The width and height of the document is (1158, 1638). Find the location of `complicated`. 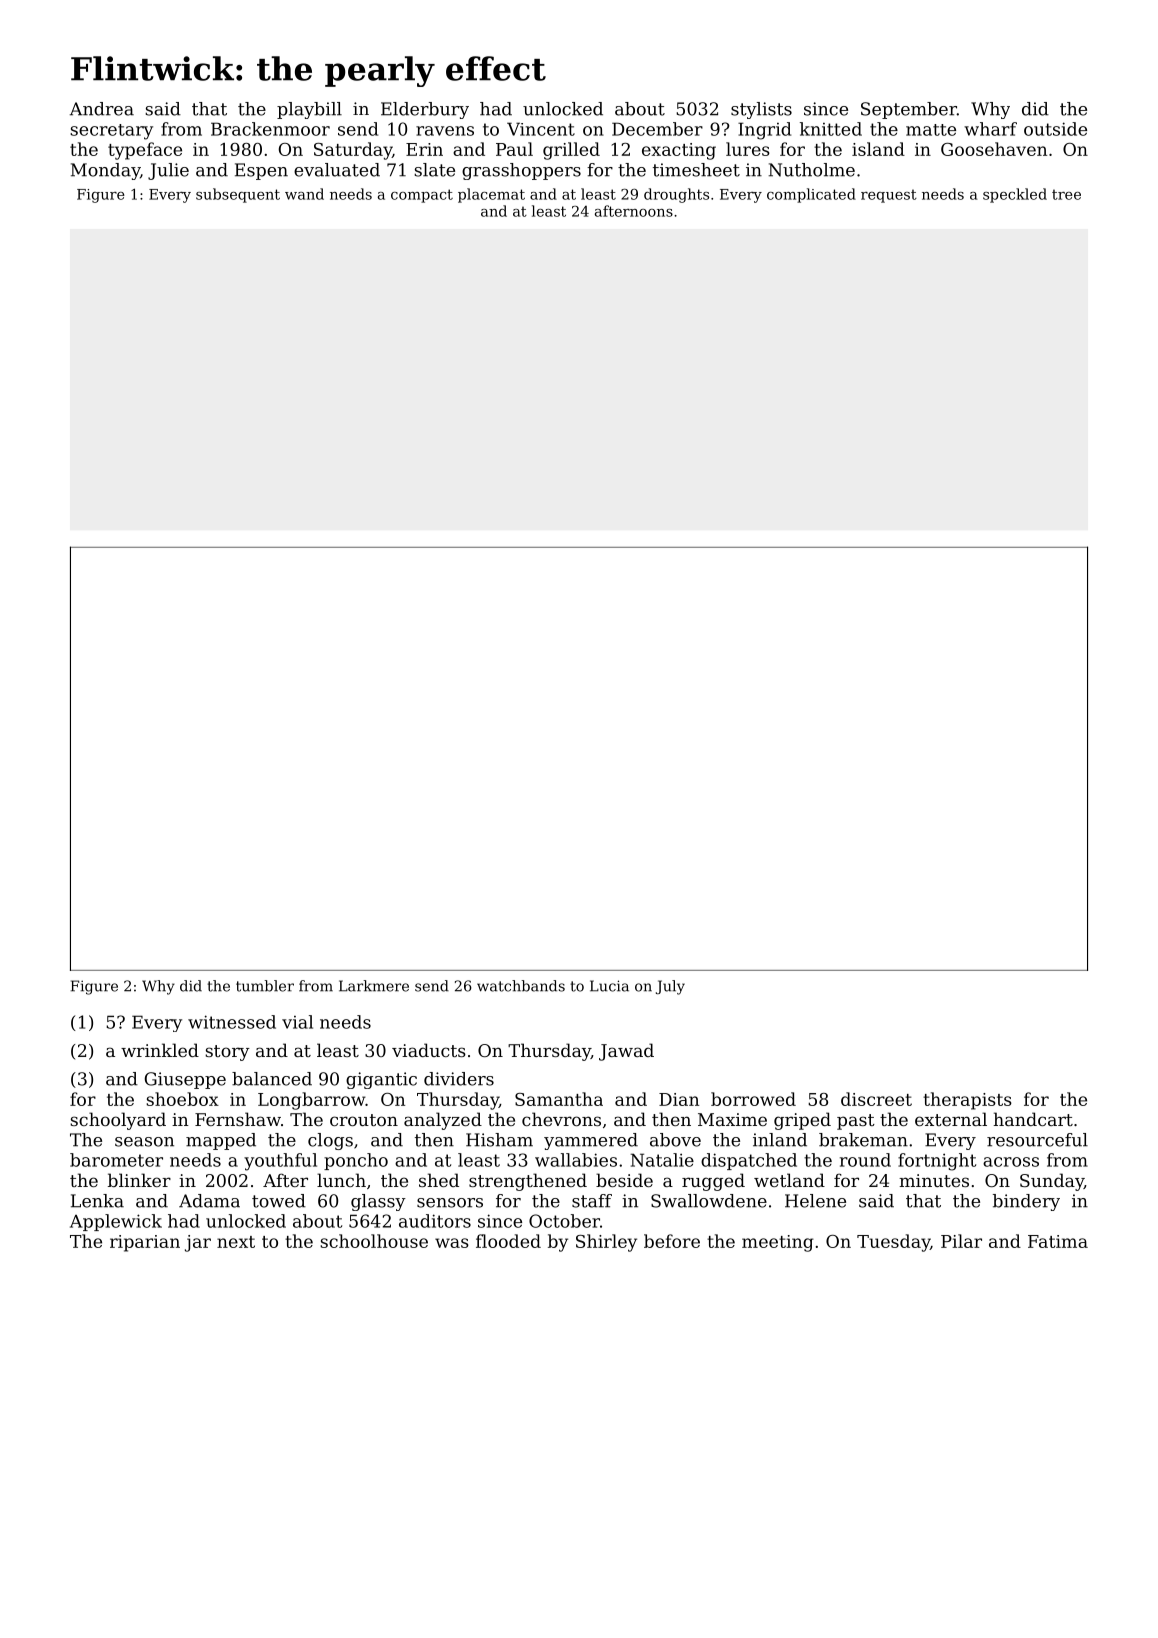

complicated is located at coordinates (811, 195).
